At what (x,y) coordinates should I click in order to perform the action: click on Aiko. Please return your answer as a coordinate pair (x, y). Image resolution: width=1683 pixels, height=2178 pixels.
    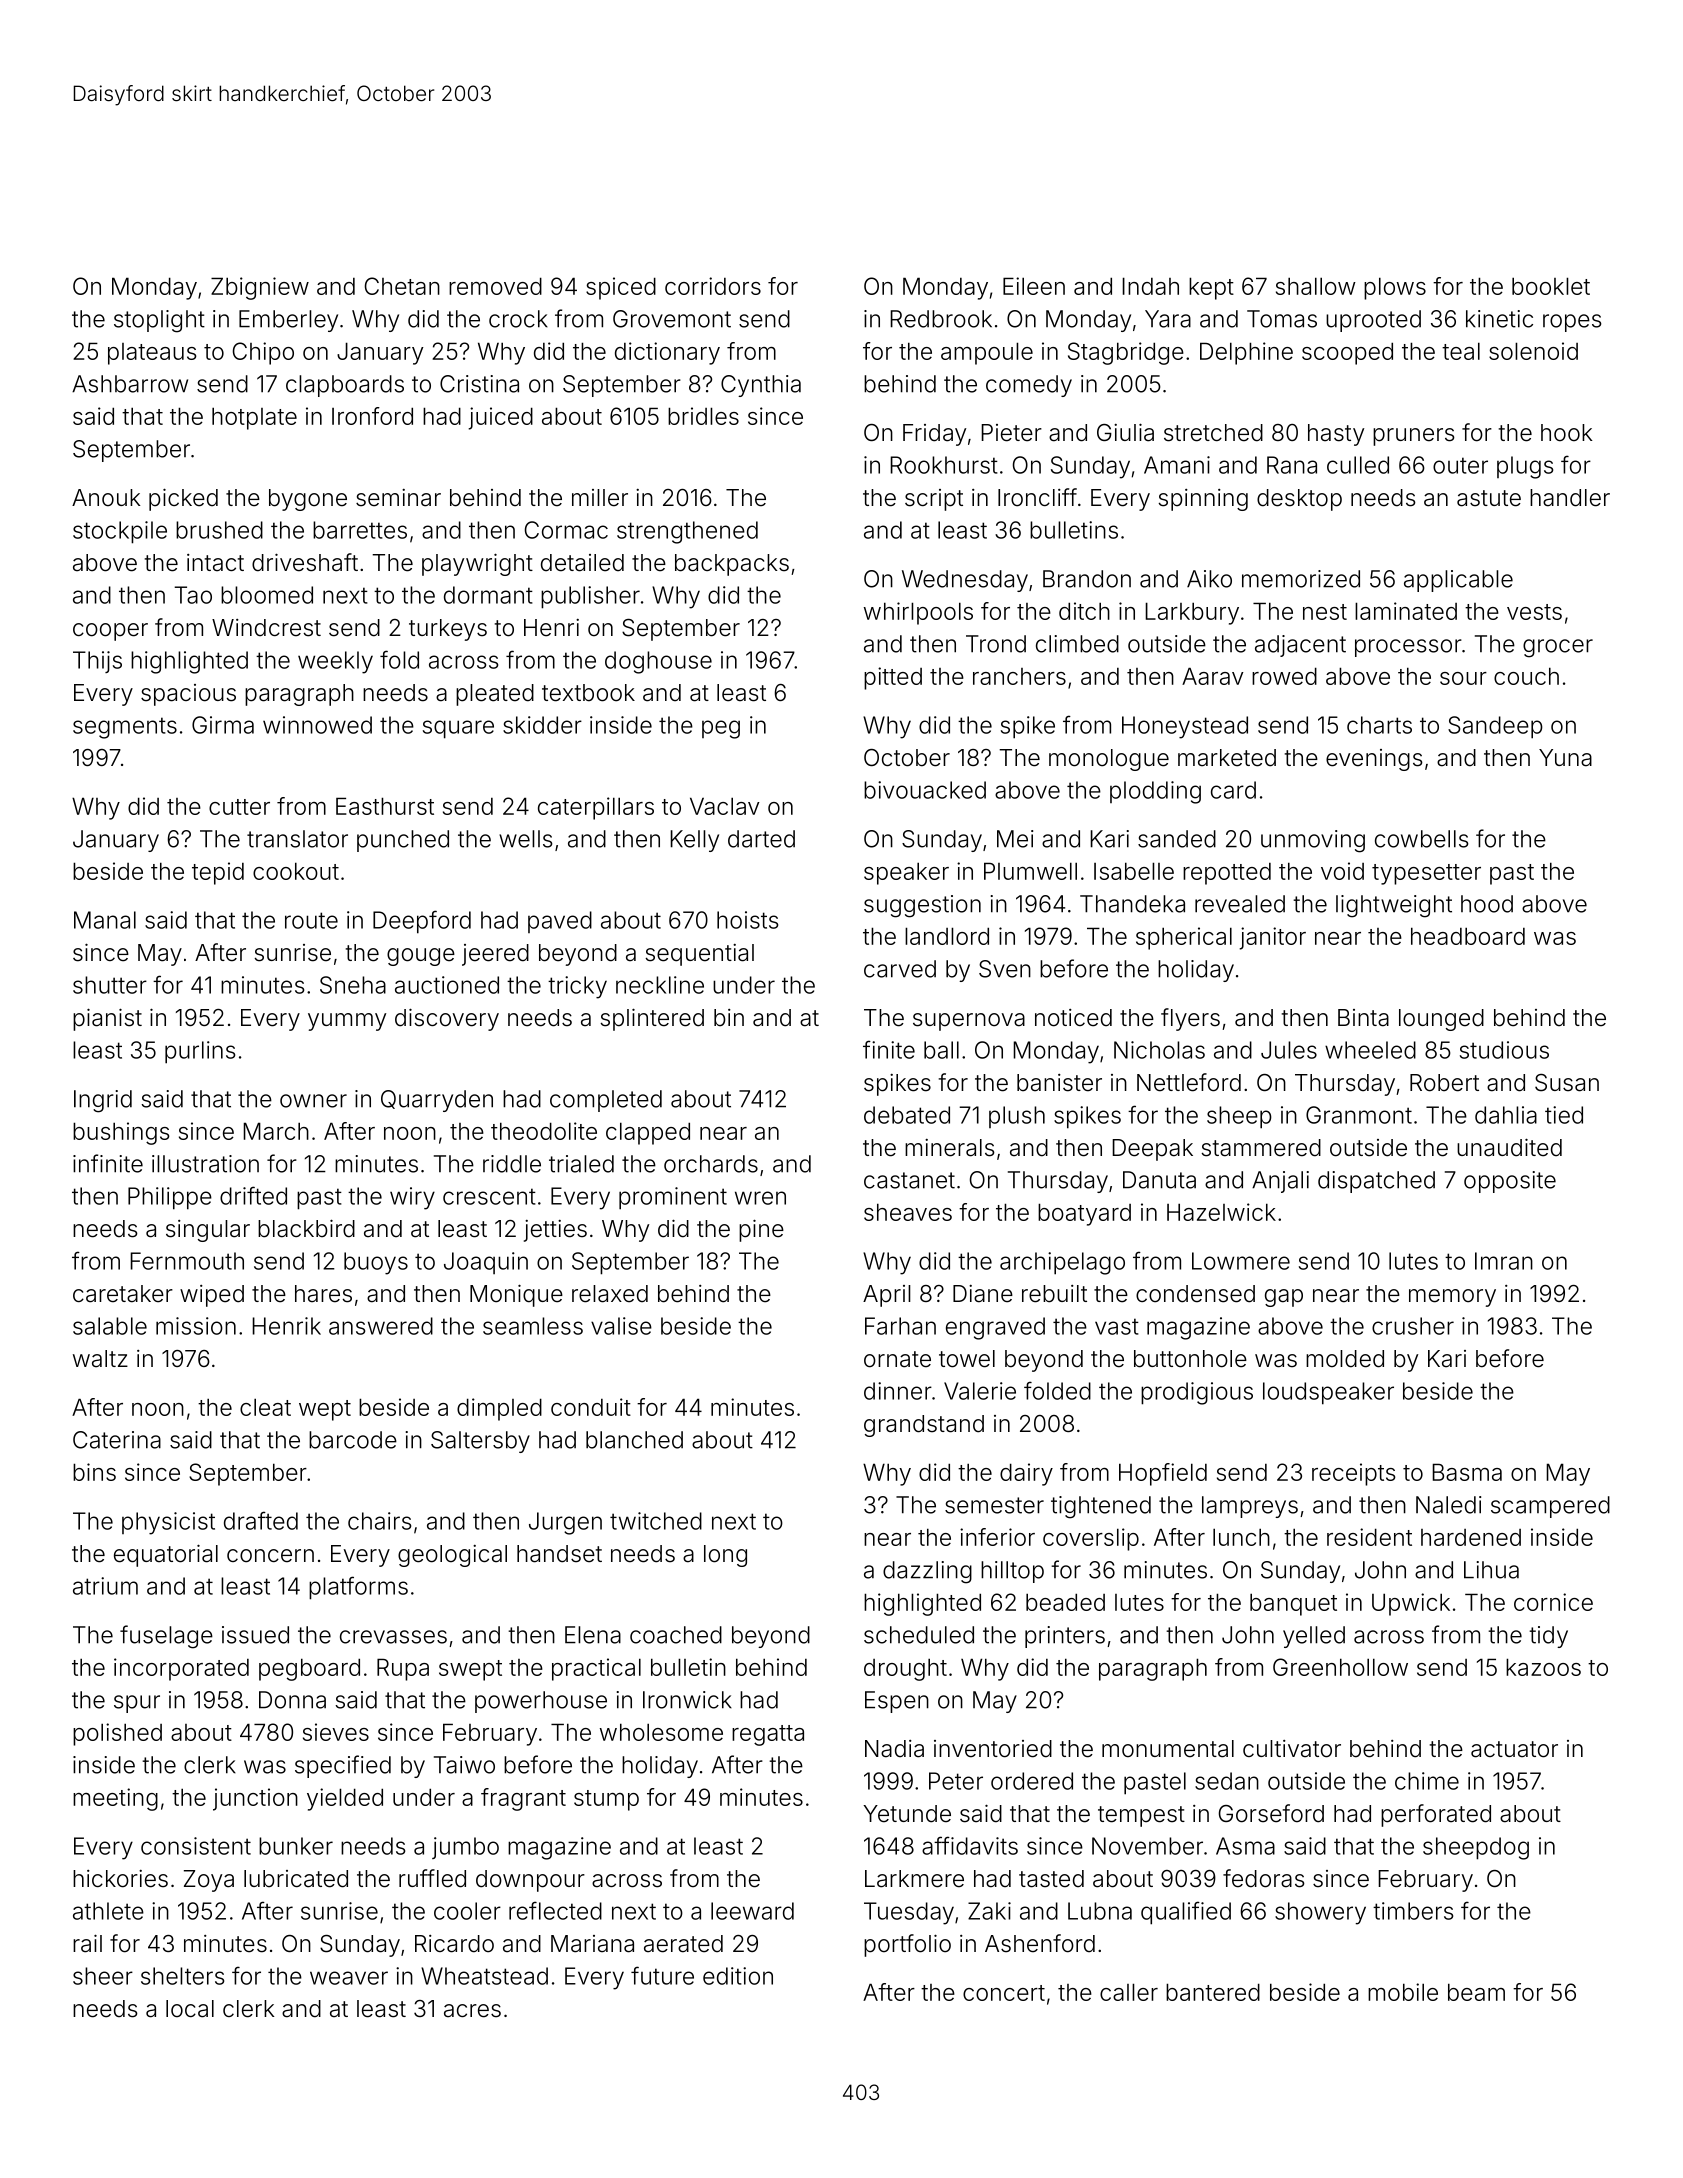
    Looking at the image, I should click on (1209, 579).
